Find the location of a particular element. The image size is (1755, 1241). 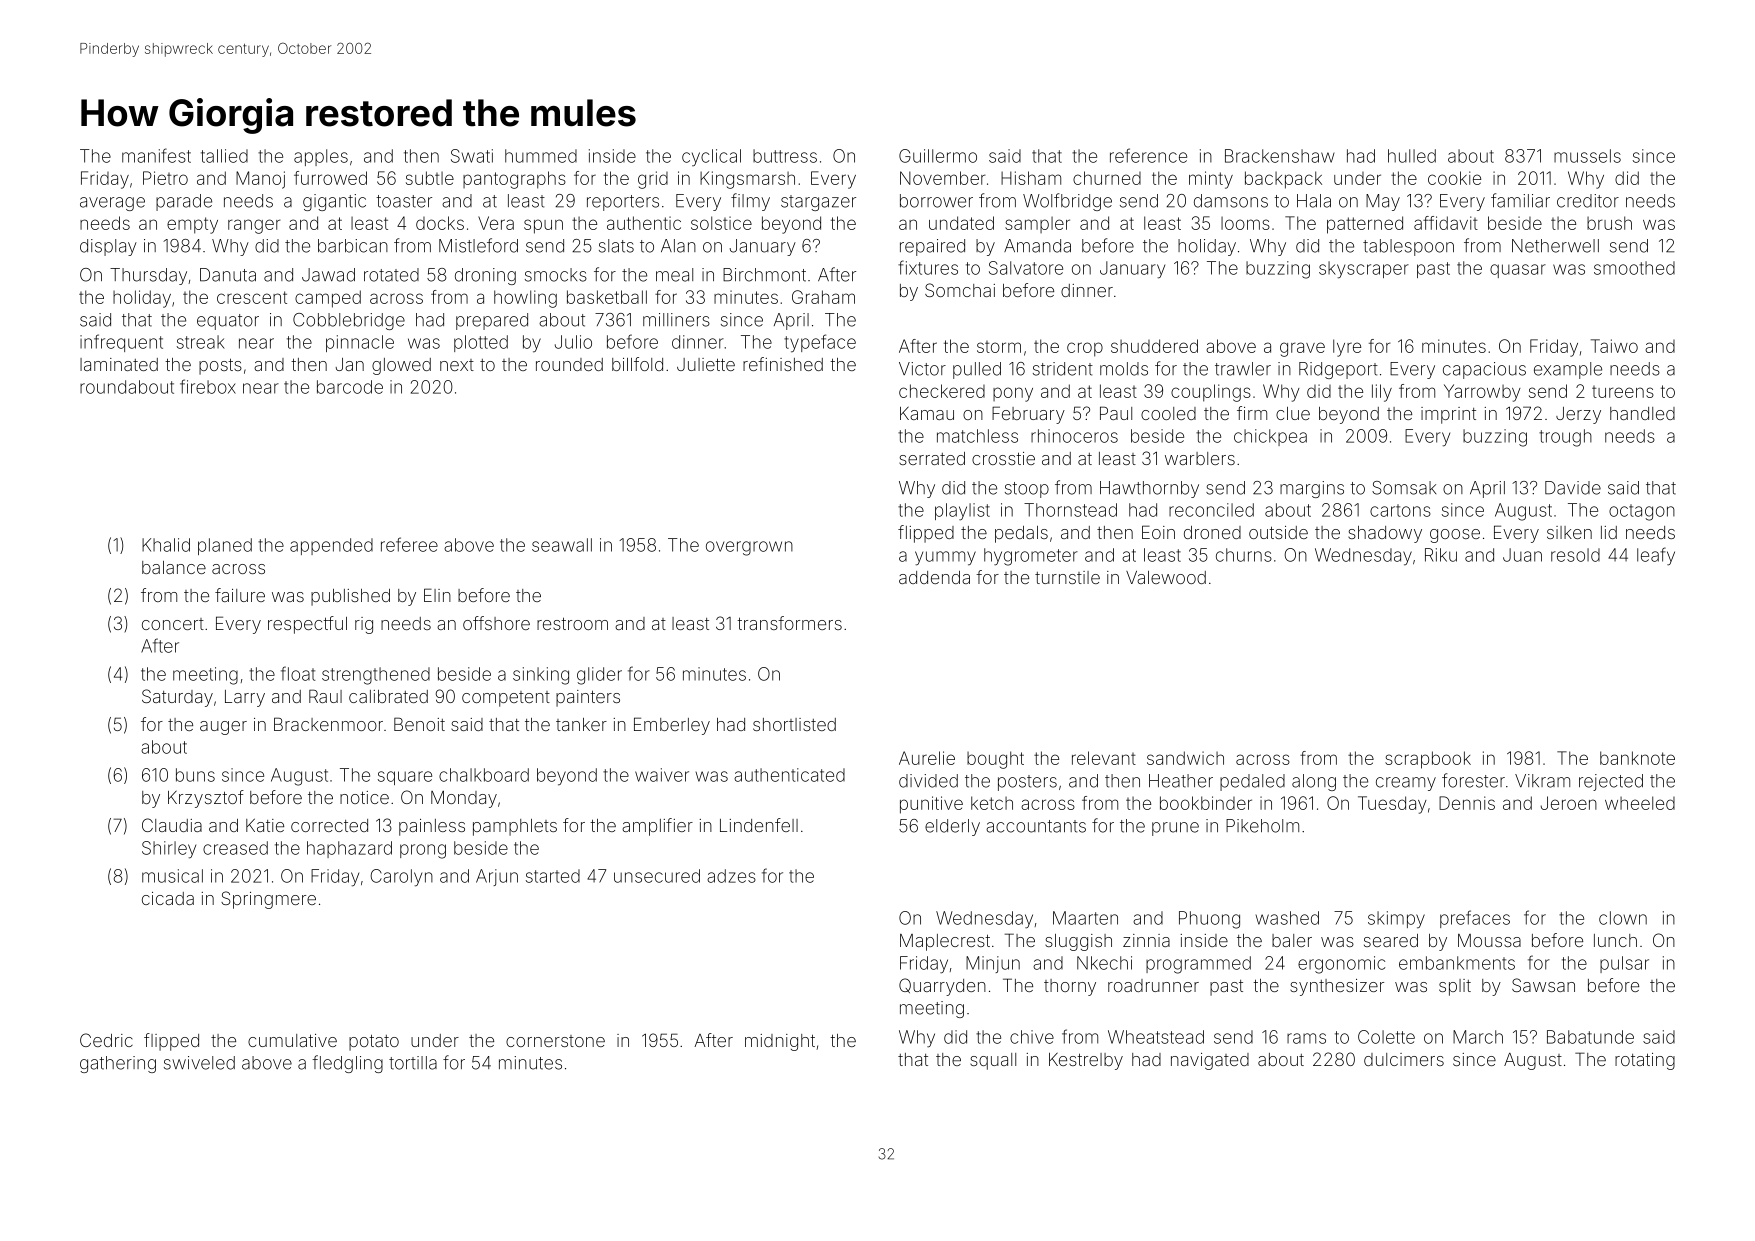

Salvatore is located at coordinates (1026, 268).
